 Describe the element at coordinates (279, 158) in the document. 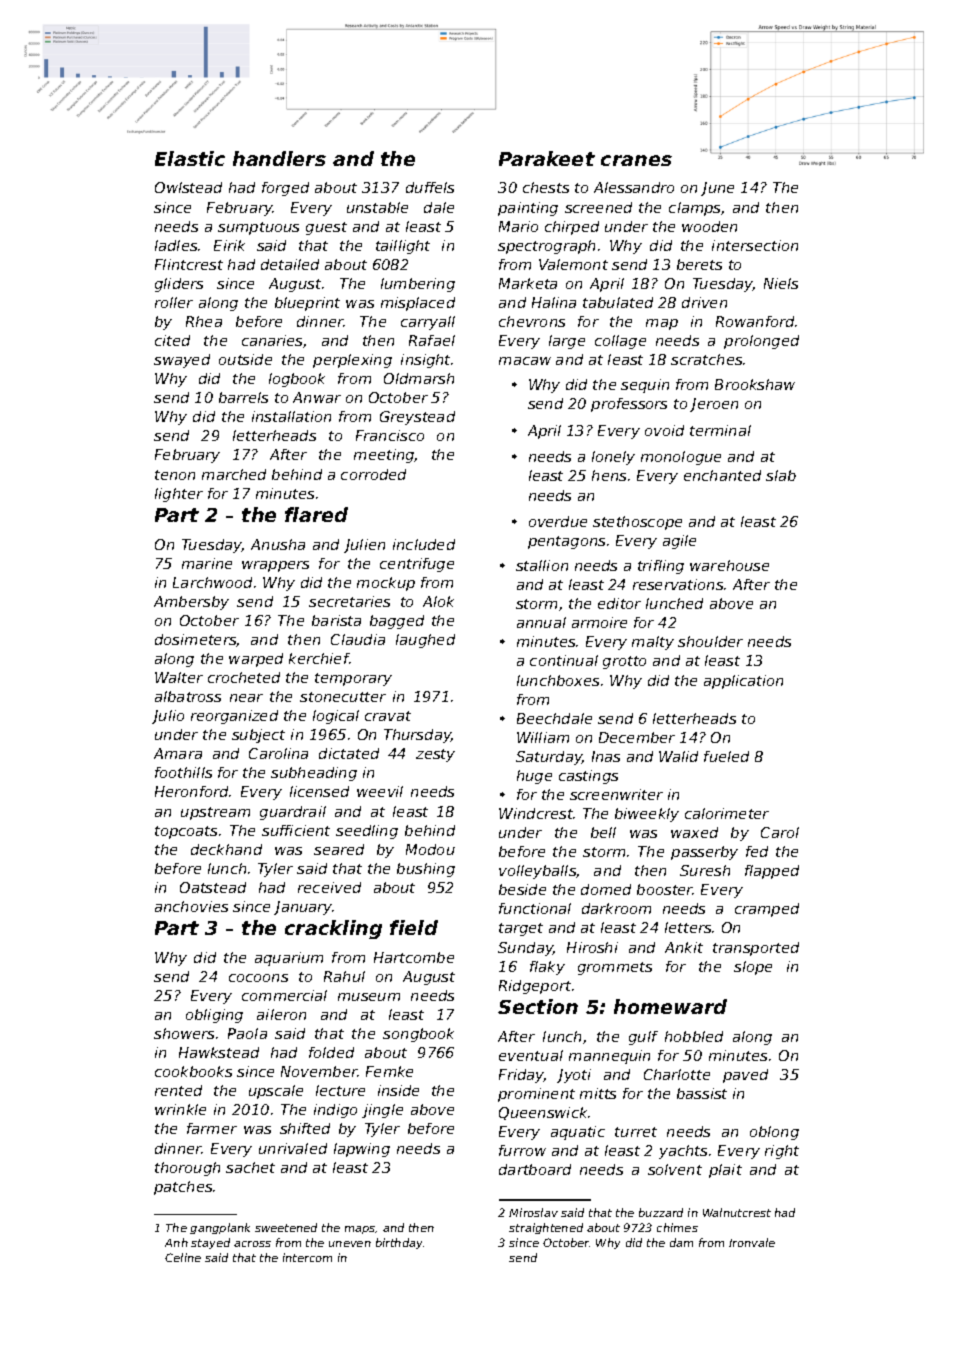

I see `handlers` at that location.
